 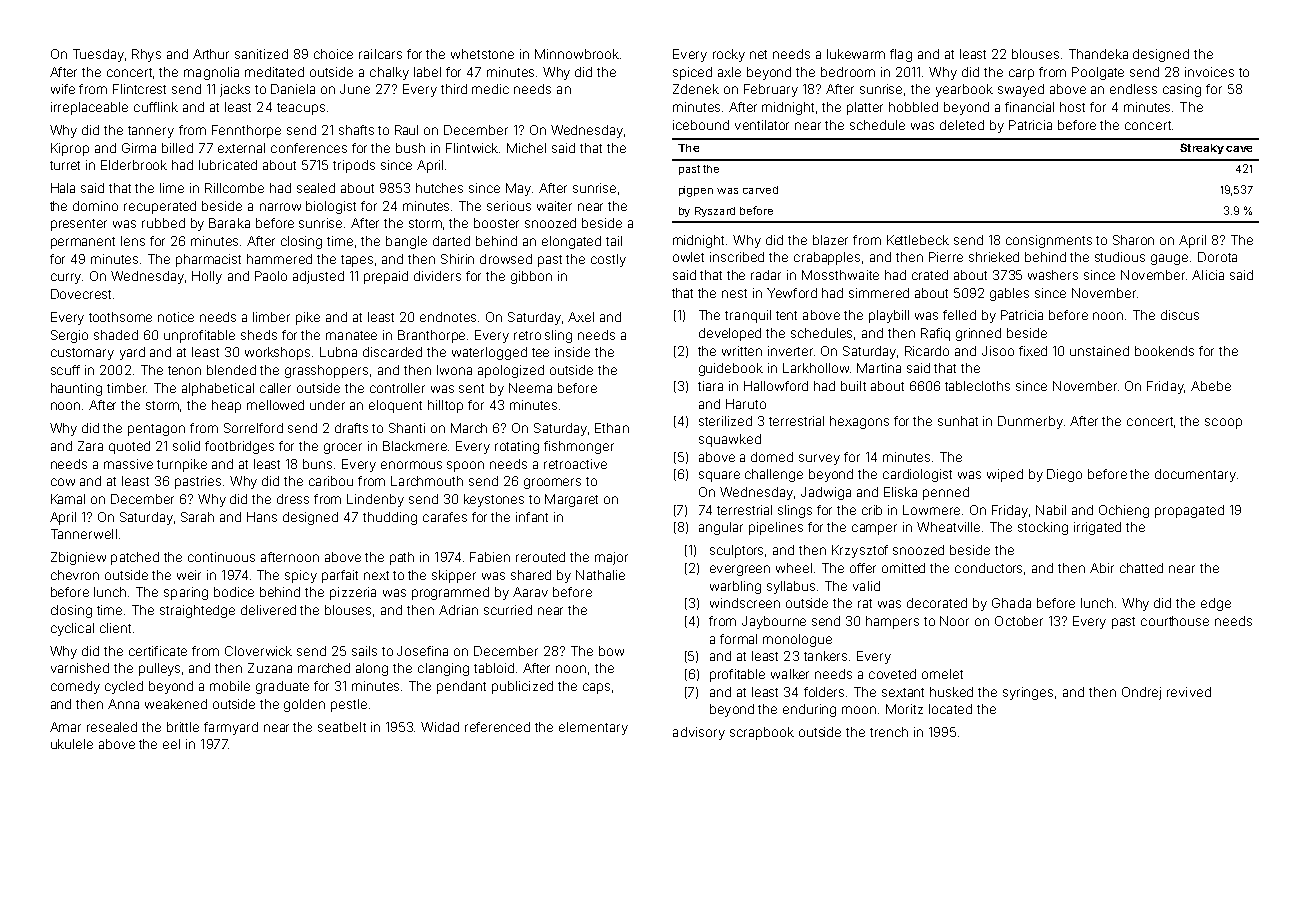 I want to click on Zdenek, so click(x=696, y=89).
